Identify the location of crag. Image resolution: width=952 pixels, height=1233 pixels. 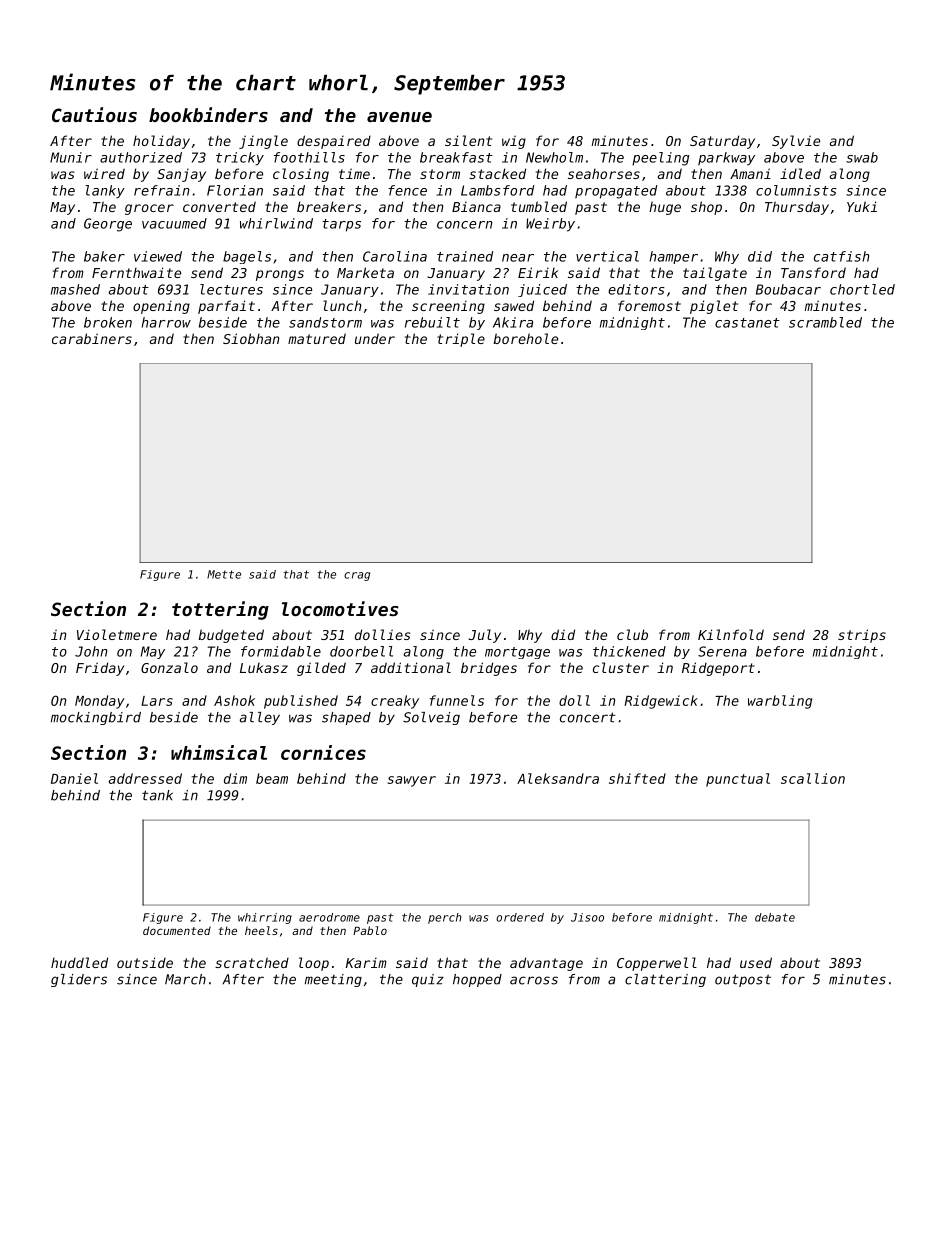
(357, 576).
